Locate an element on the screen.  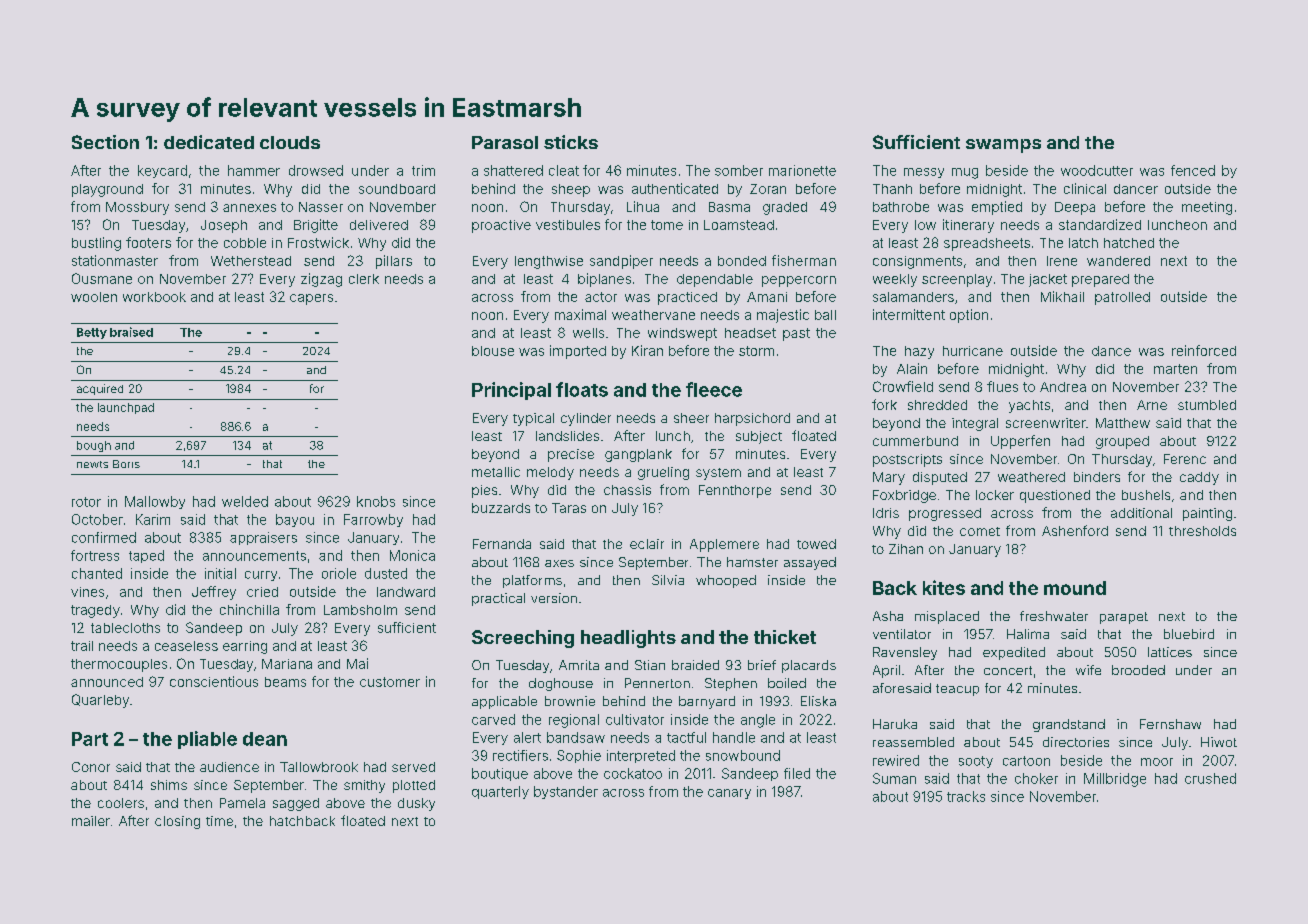
sticks is located at coordinates (571, 142).
